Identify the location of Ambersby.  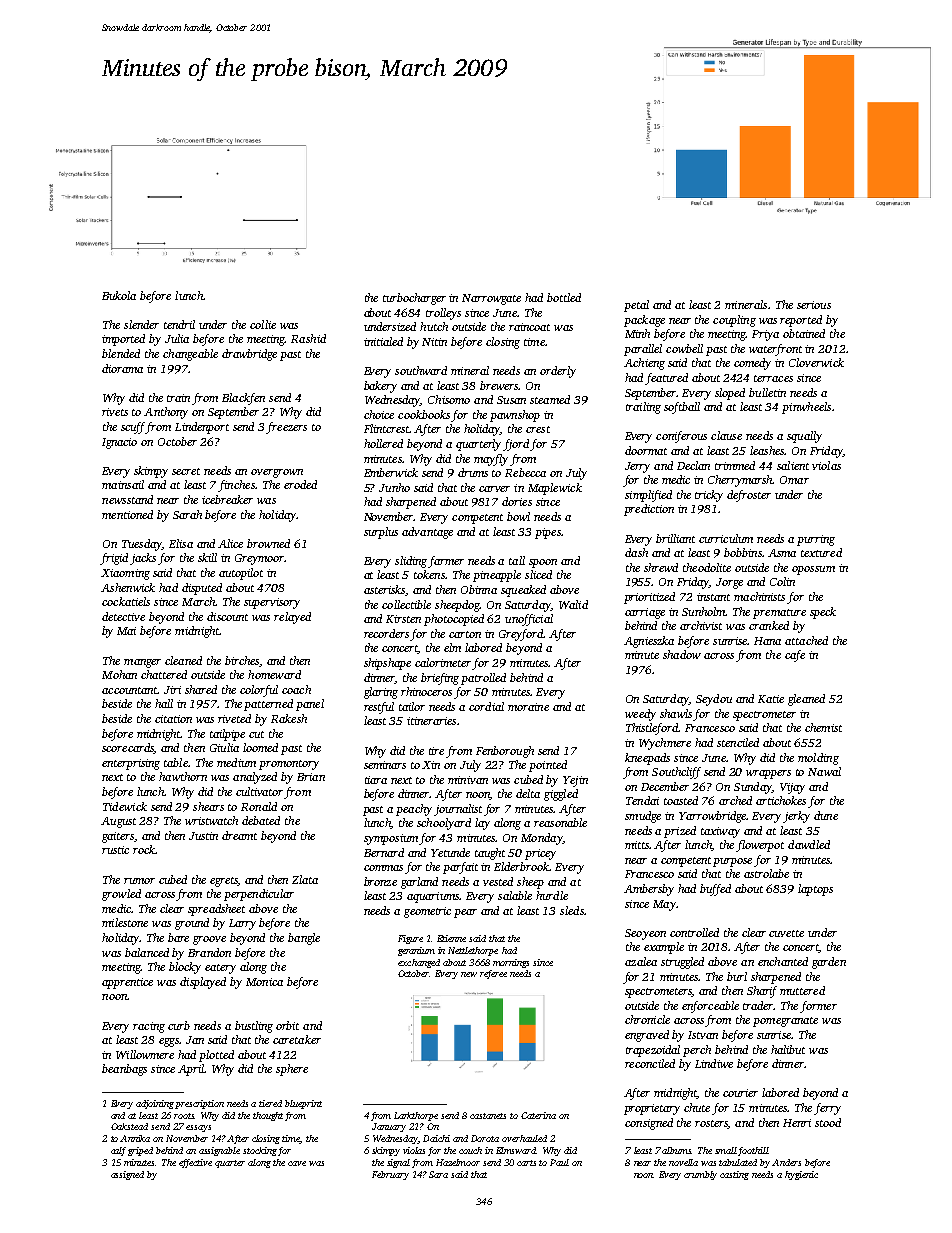
(649, 890).
